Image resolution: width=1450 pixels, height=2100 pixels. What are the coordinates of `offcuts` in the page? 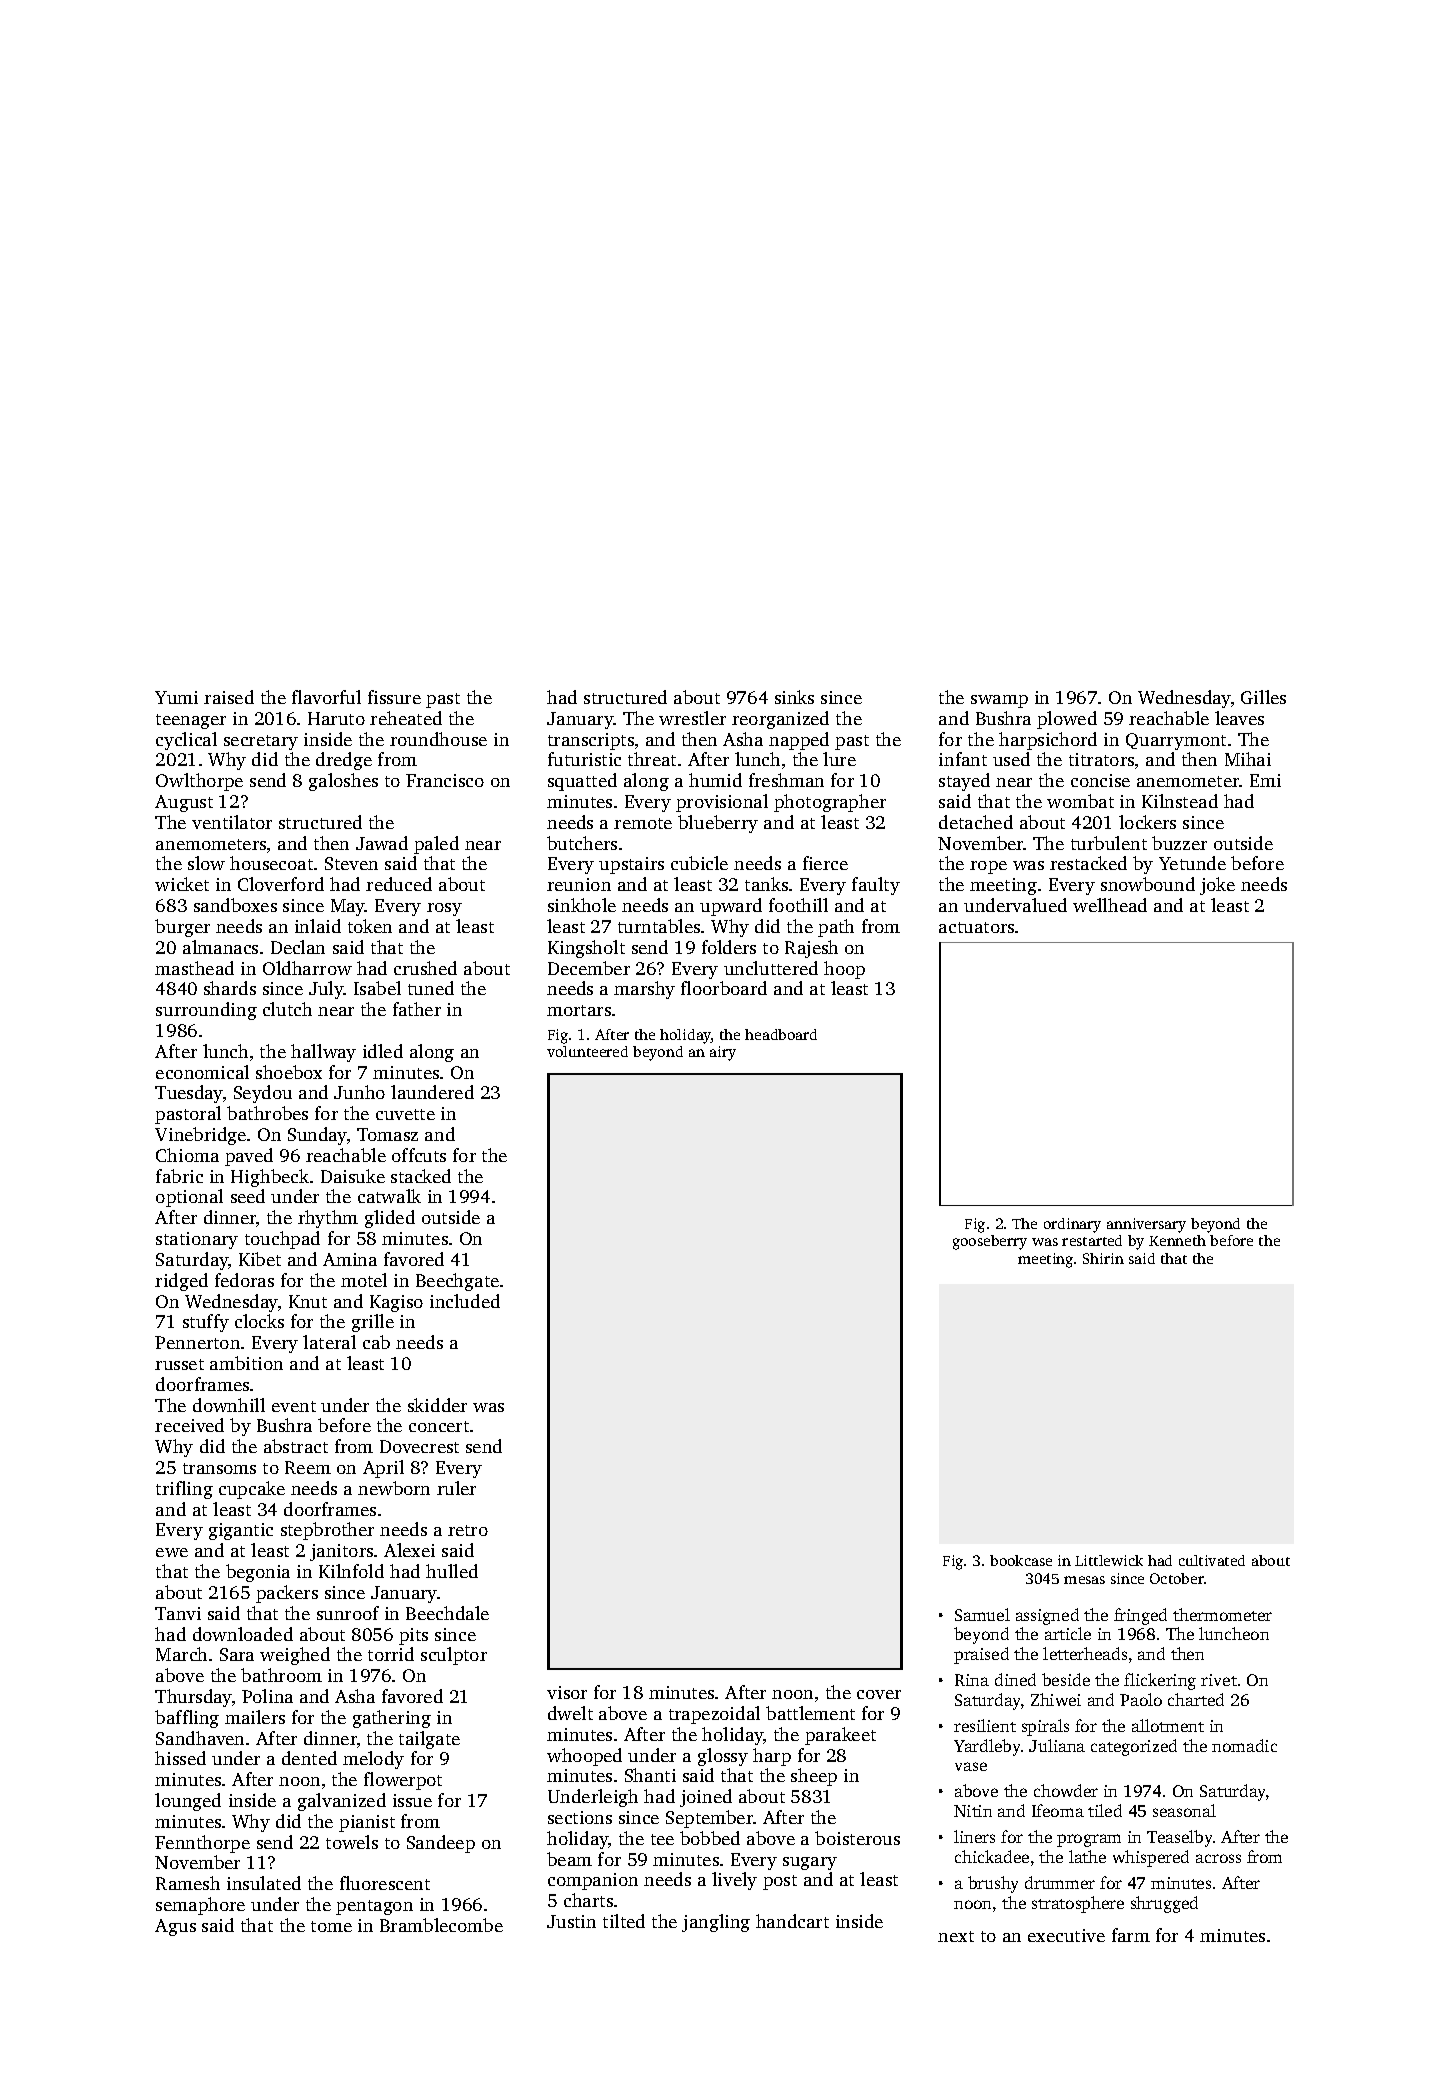 It's located at (419, 1155).
